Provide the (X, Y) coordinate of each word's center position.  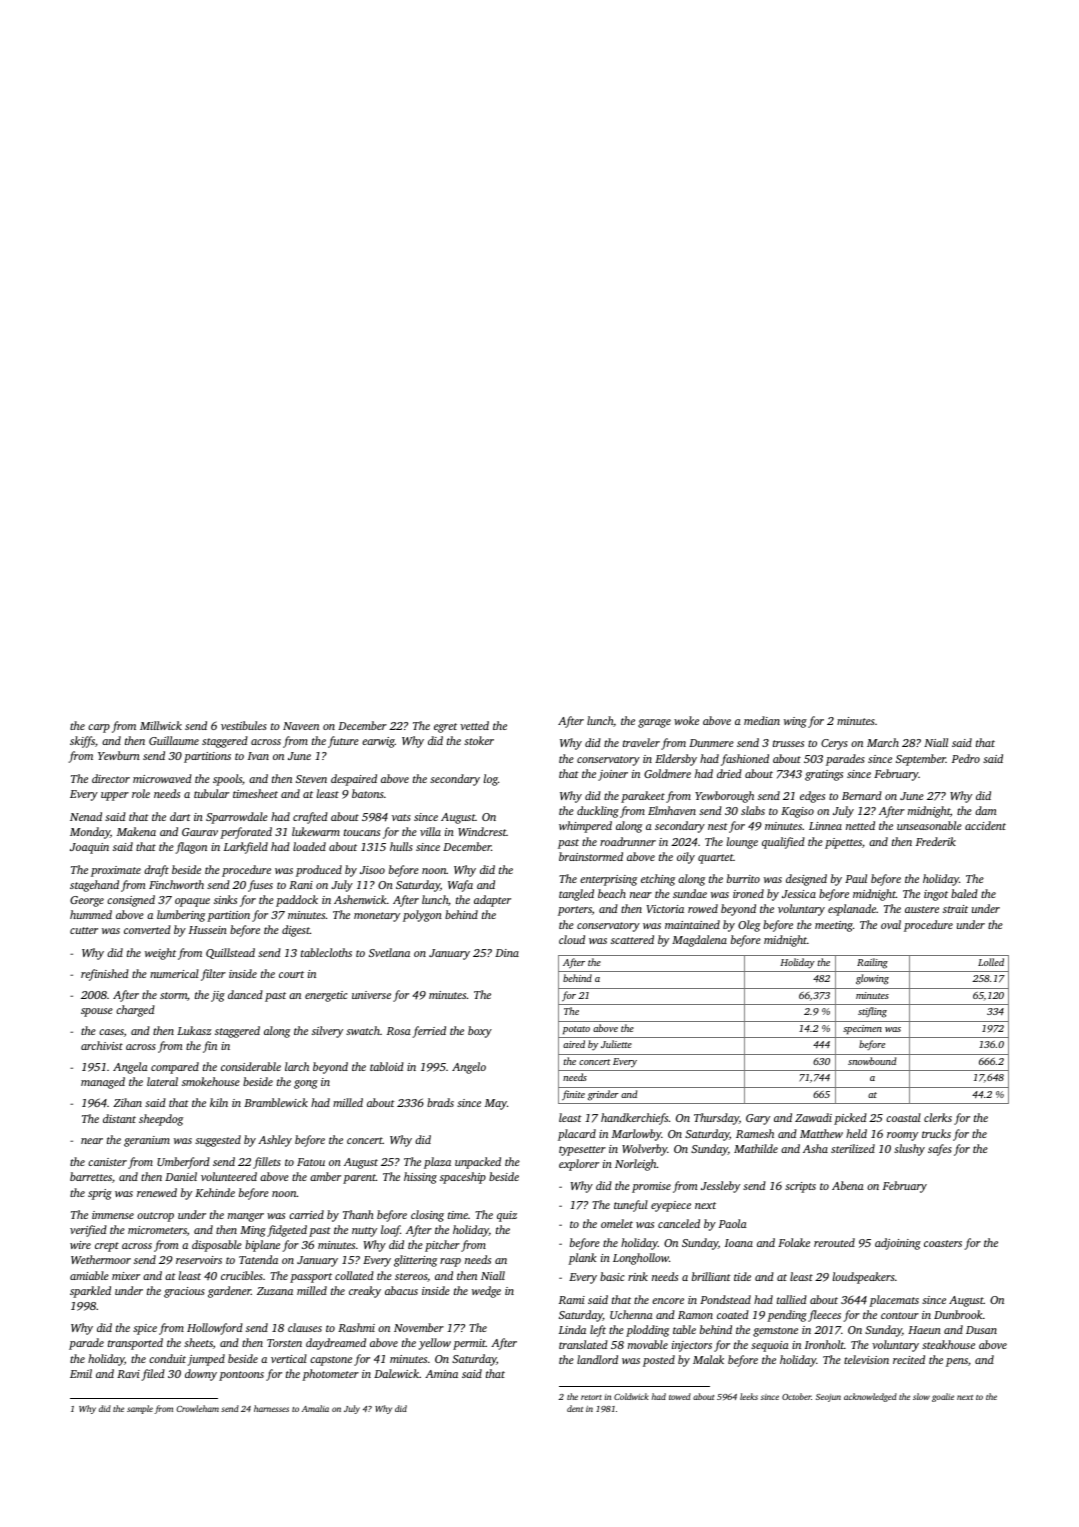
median (762, 720)
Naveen (301, 726)
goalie (943, 1397)
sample (140, 1409)
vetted (474, 725)
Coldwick (631, 1396)
